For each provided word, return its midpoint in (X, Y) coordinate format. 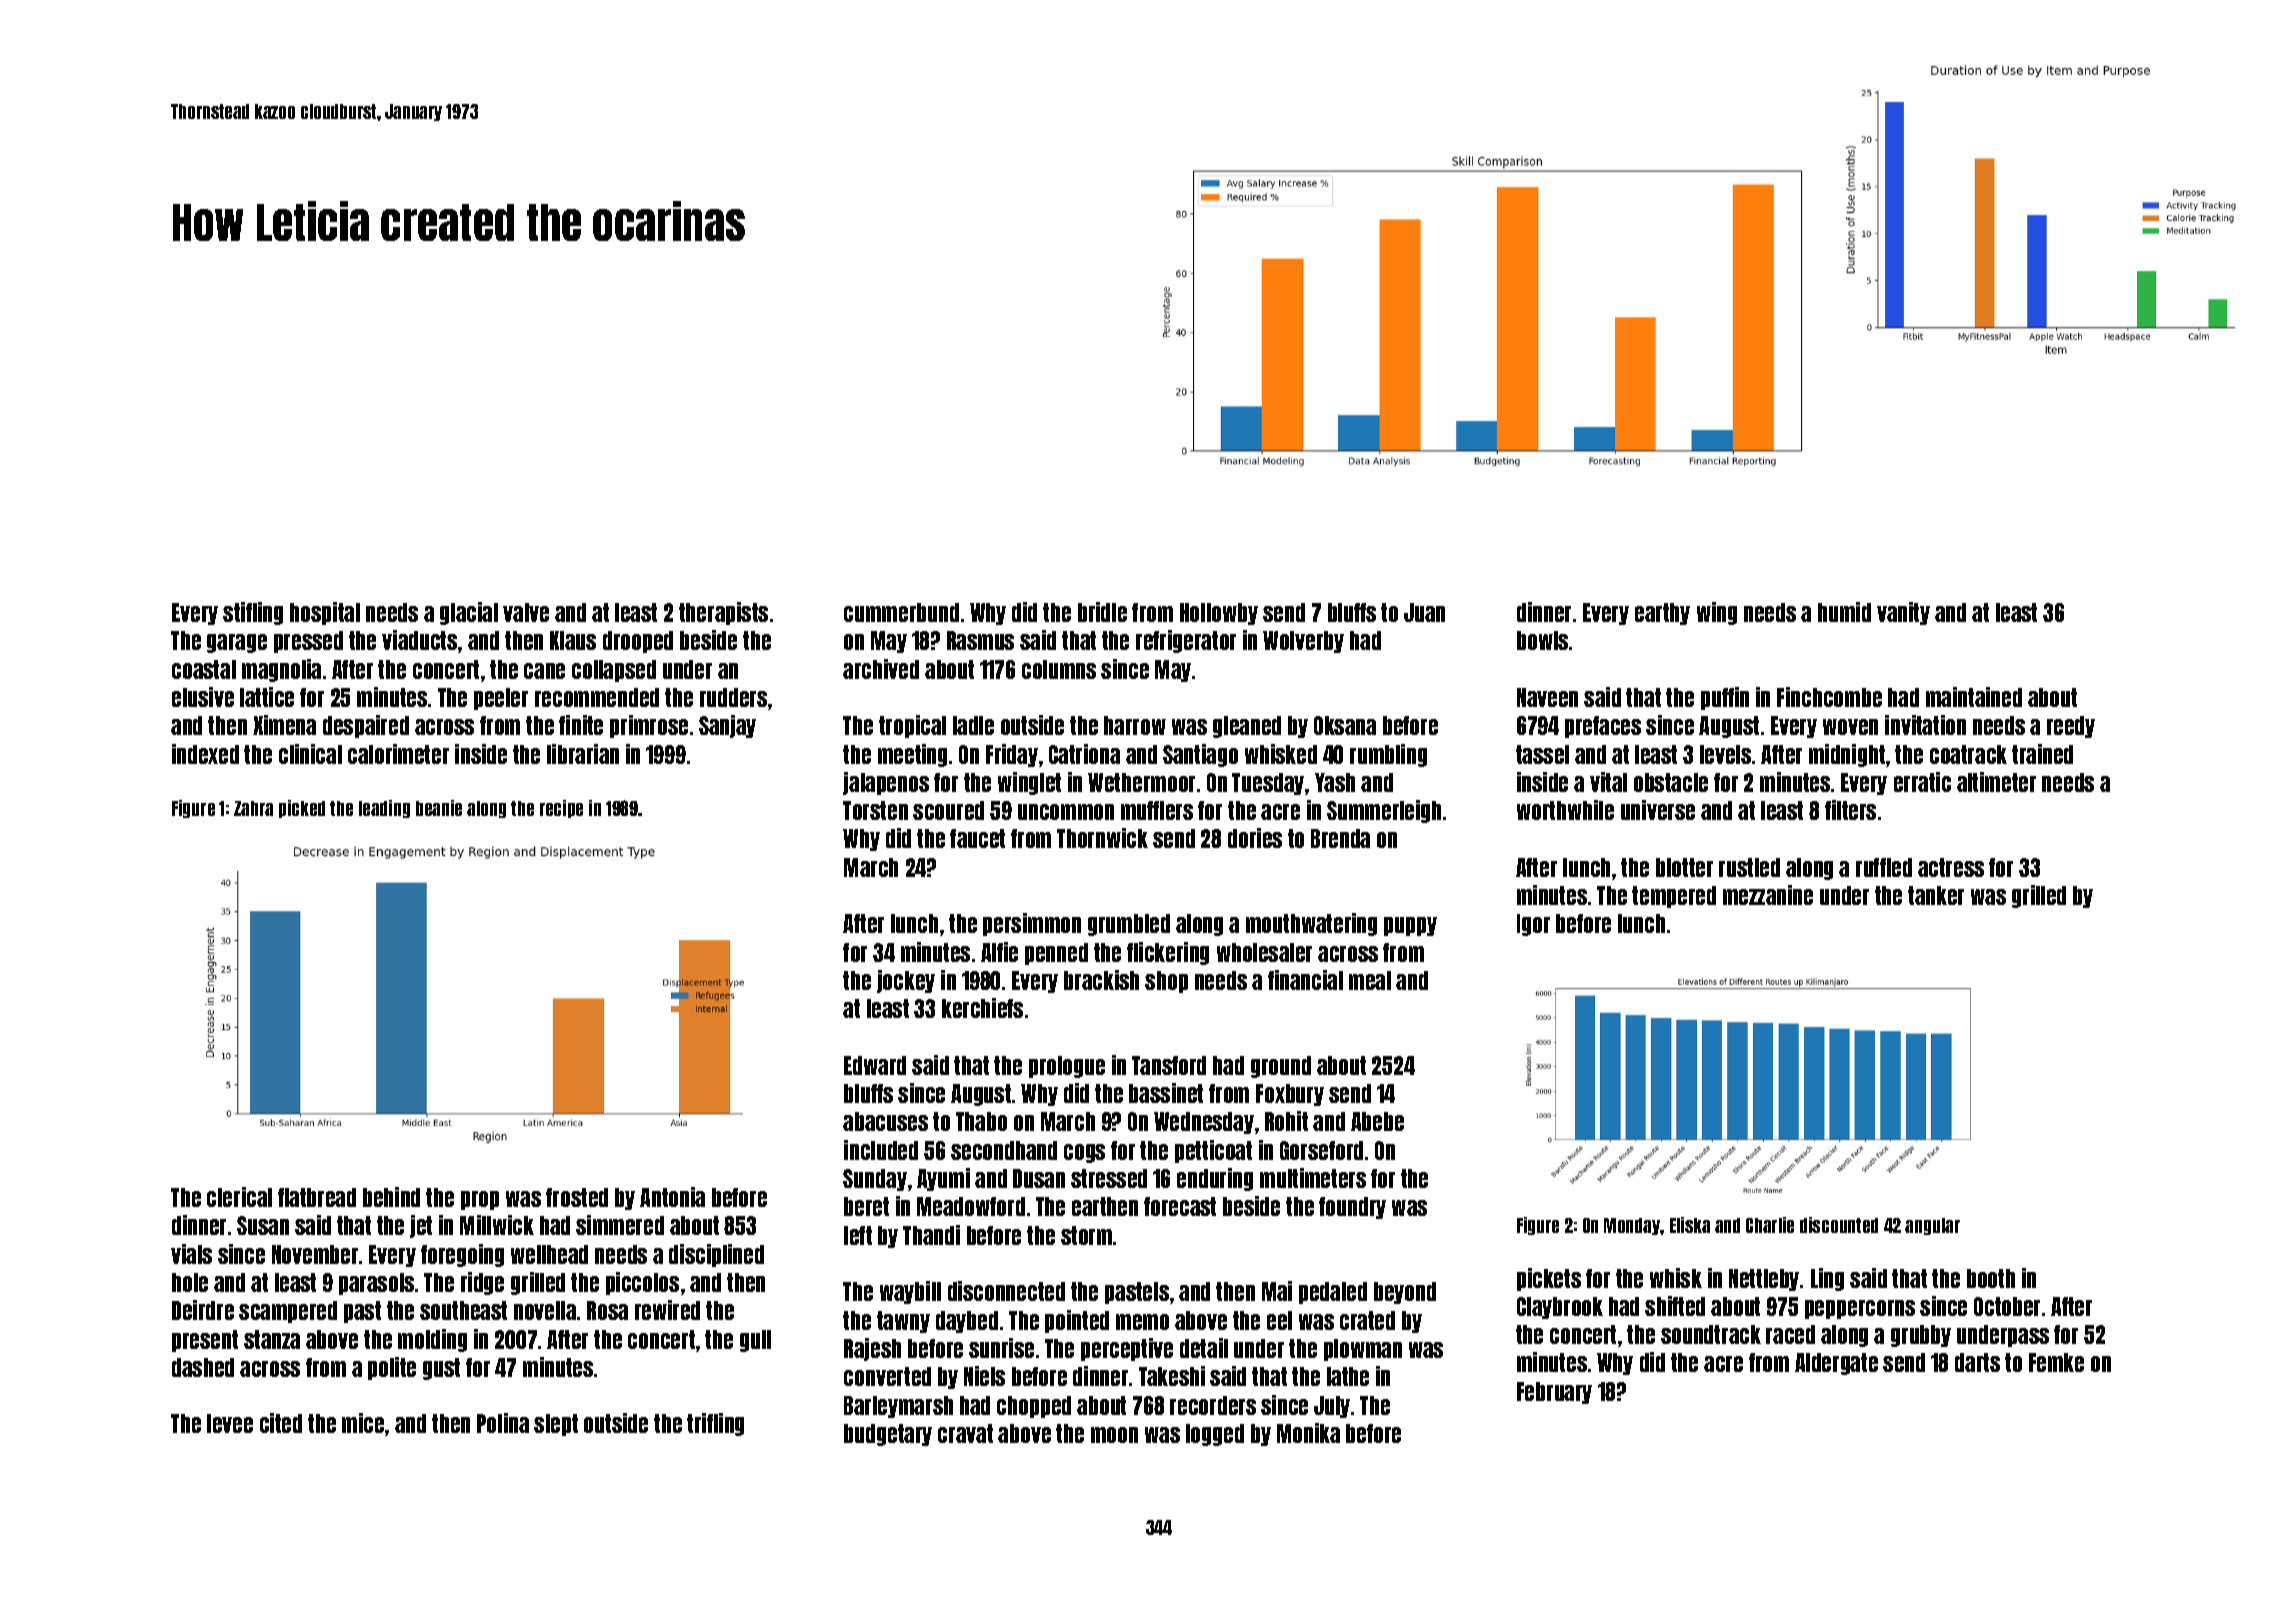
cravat (965, 1433)
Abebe (1377, 1121)
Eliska (1690, 1225)
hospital (325, 613)
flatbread (317, 1197)
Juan (1424, 612)
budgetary (888, 1435)
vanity (1903, 613)
